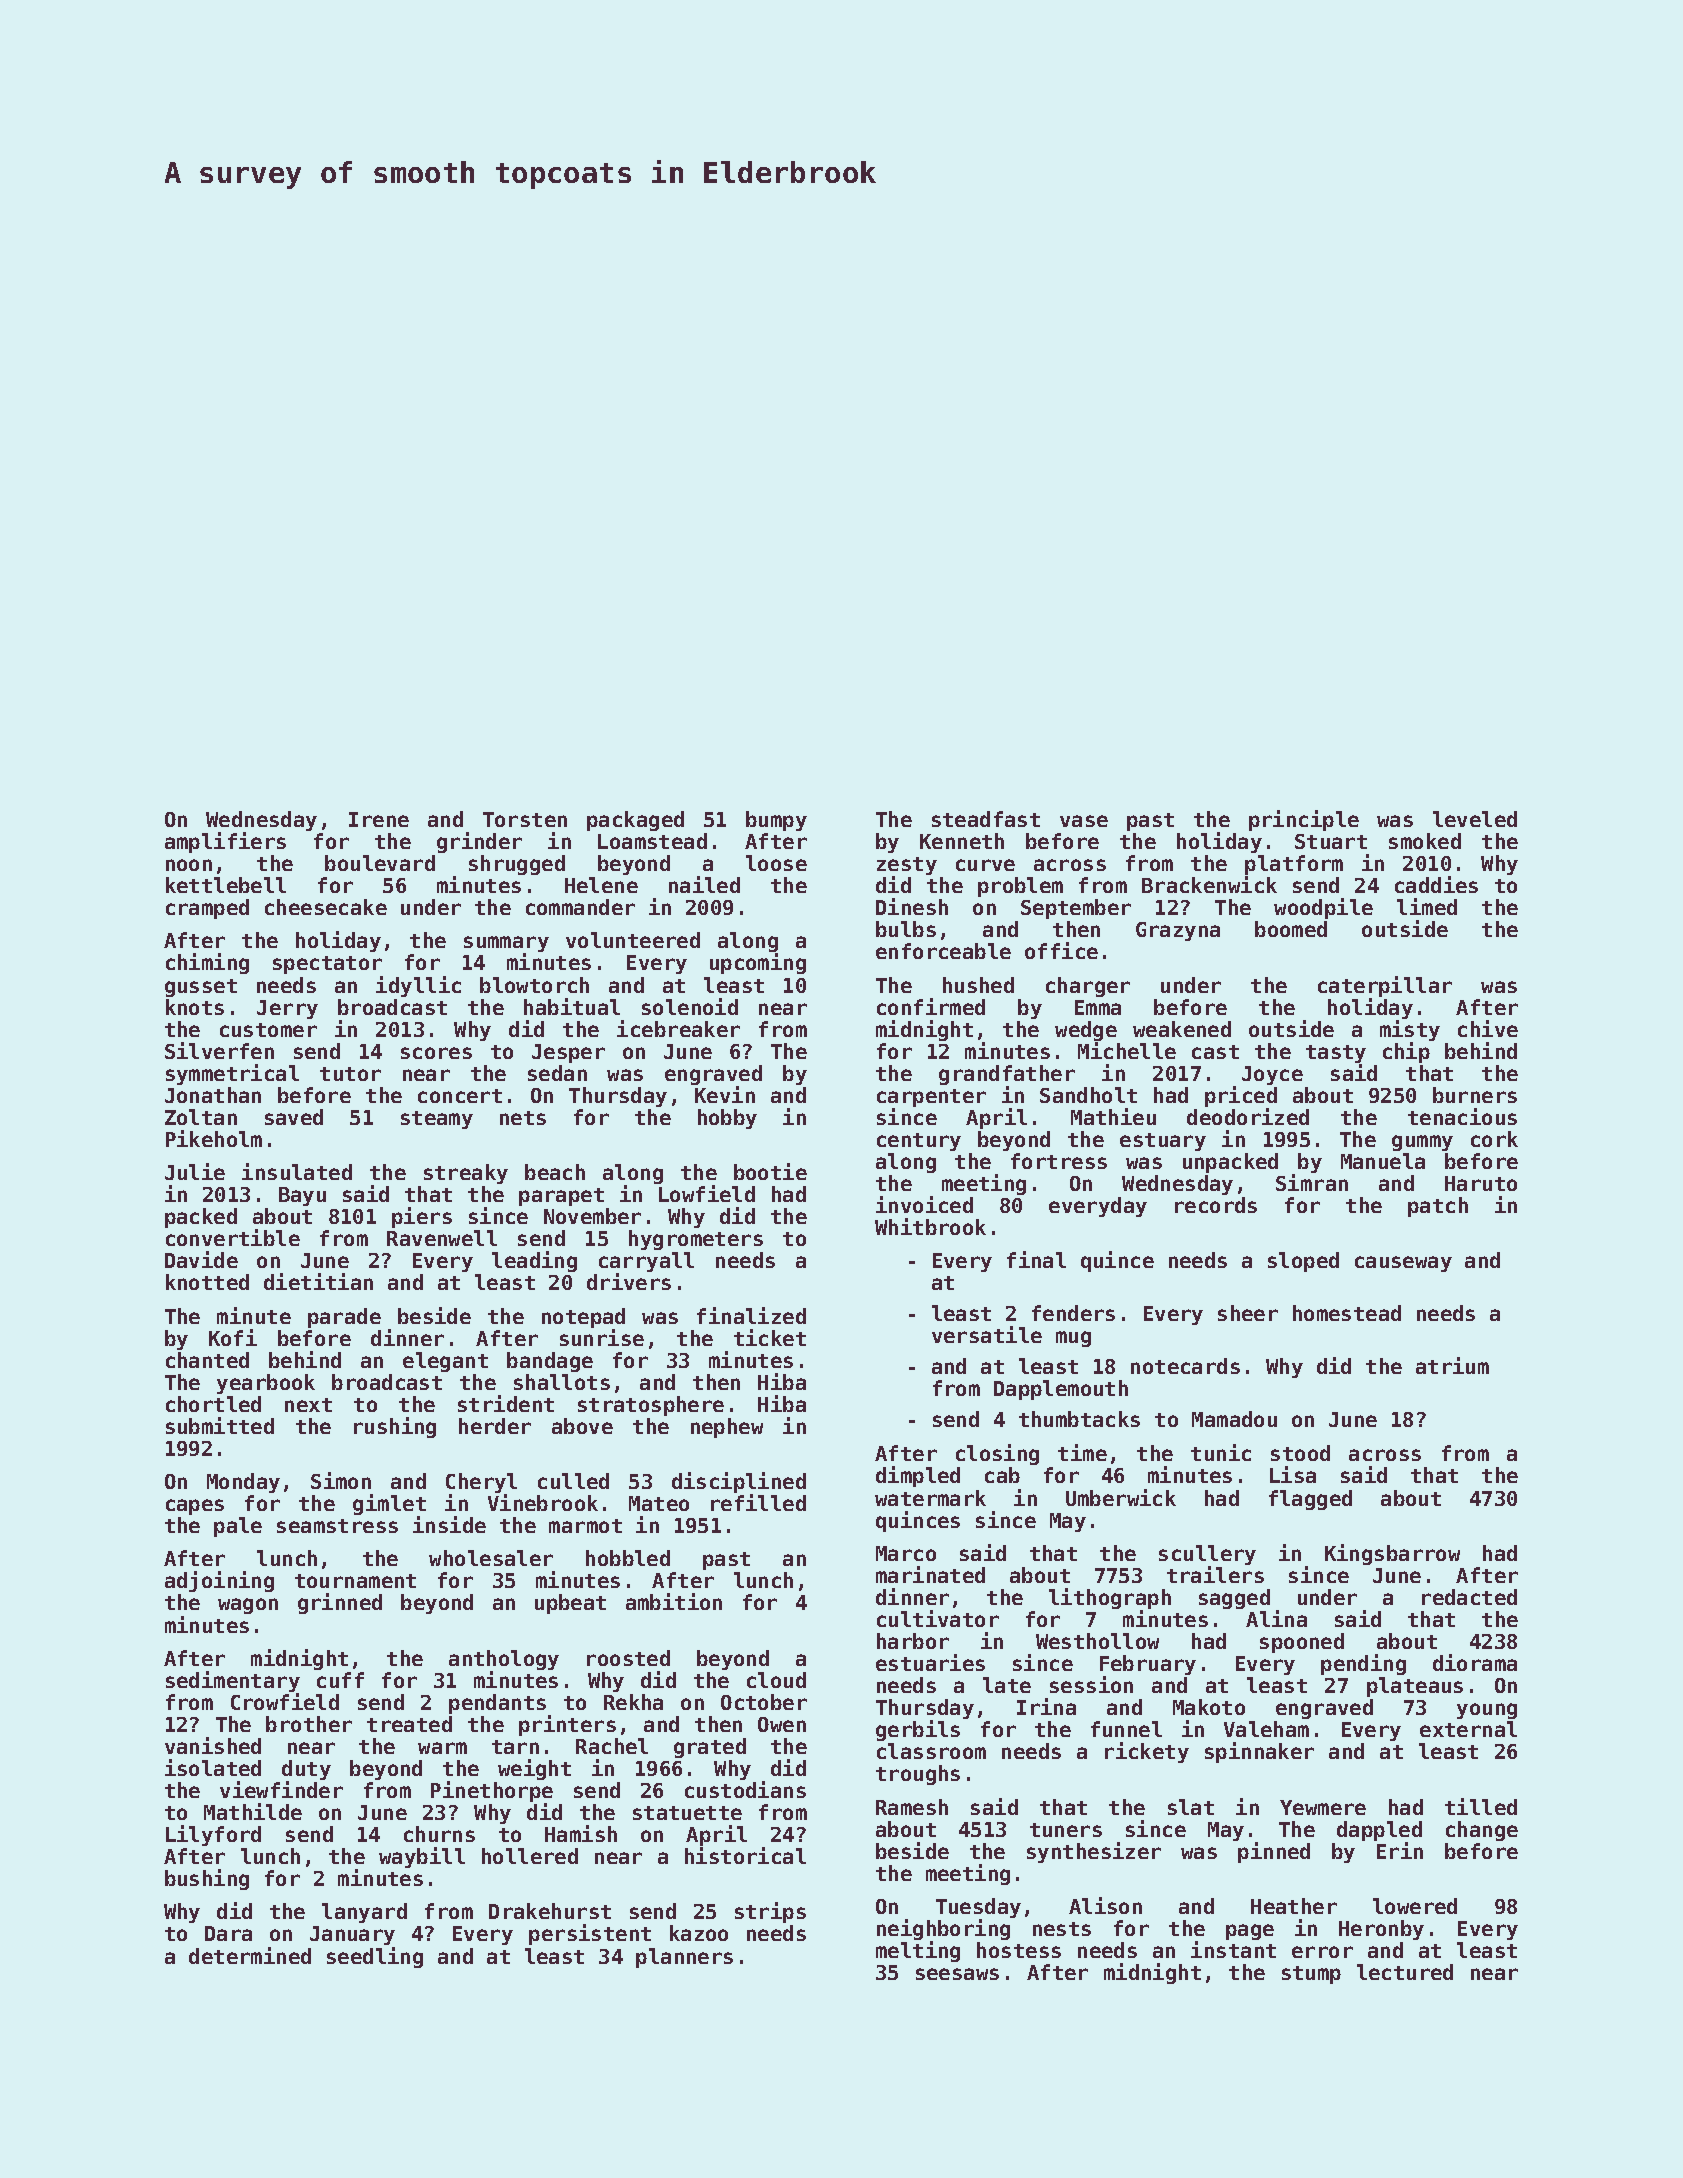 Image resolution: width=1683 pixels, height=2178 pixels. What do you see at coordinates (248, 1606) in the screenshot?
I see `wagon` at bounding box center [248, 1606].
